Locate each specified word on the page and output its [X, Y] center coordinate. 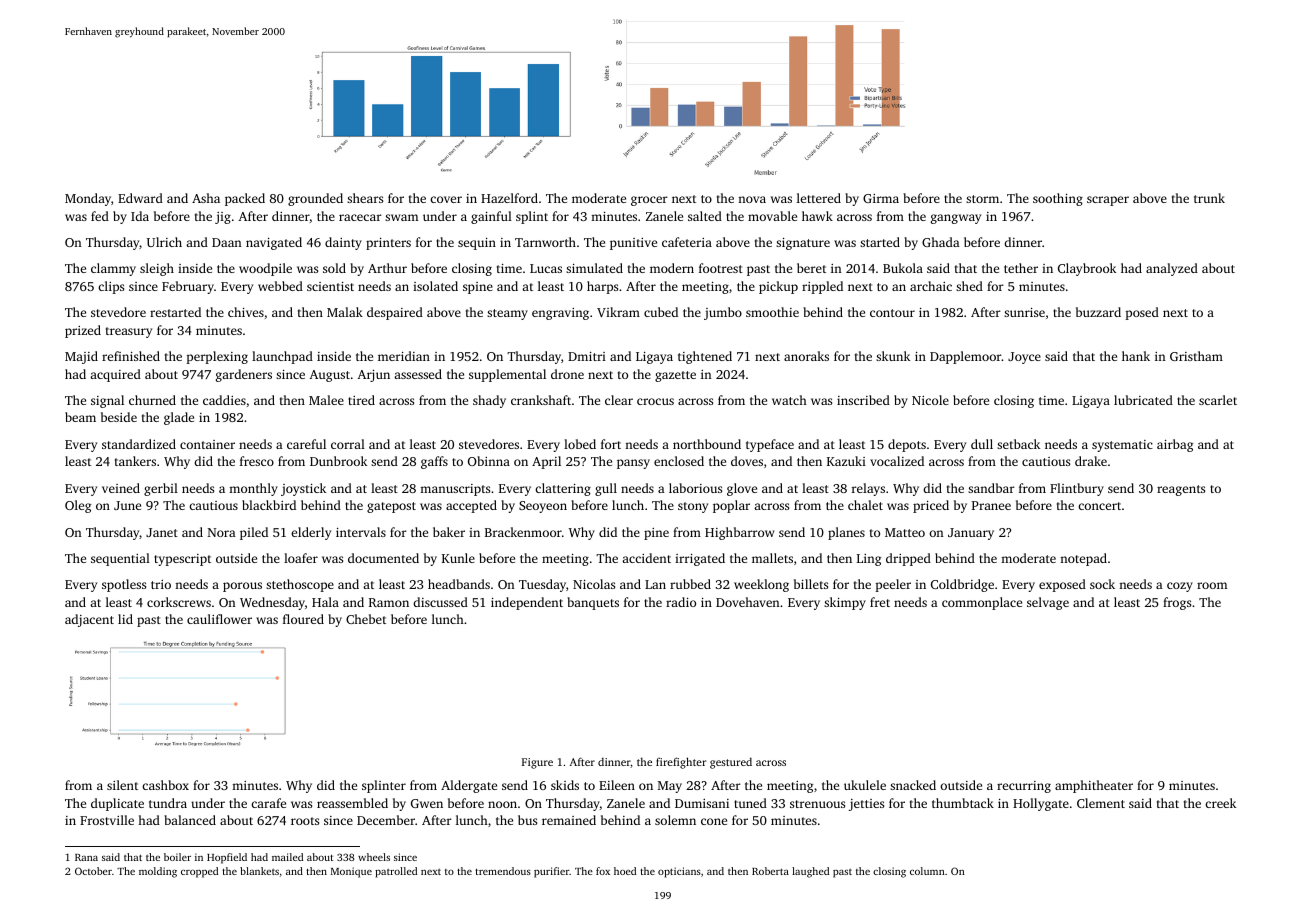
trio [161, 584]
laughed [810, 872]
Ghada [941, 242]
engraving [560, 314]
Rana [86, 857]
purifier [552, 872]
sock [1102, 584]
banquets [593, 603]
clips [111, 287]
